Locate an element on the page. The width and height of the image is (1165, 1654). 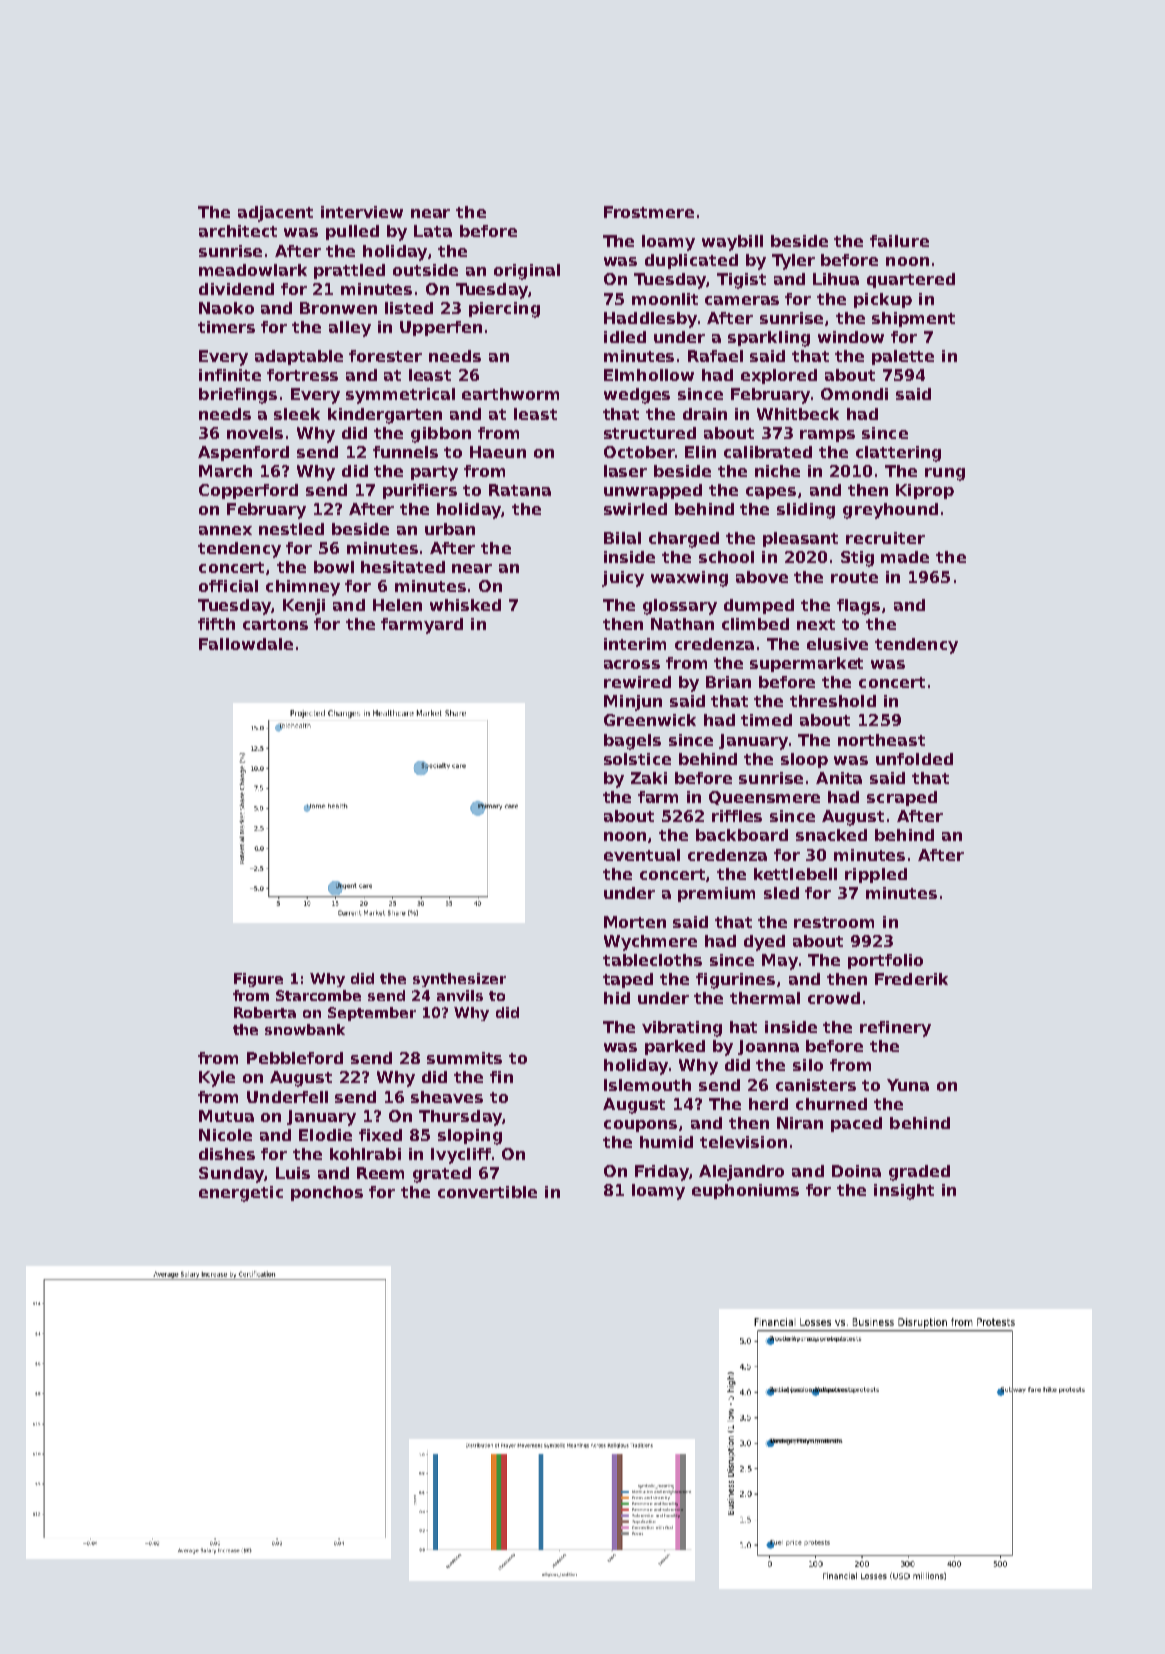
Starcombe is located at coordinates (318, 995).
